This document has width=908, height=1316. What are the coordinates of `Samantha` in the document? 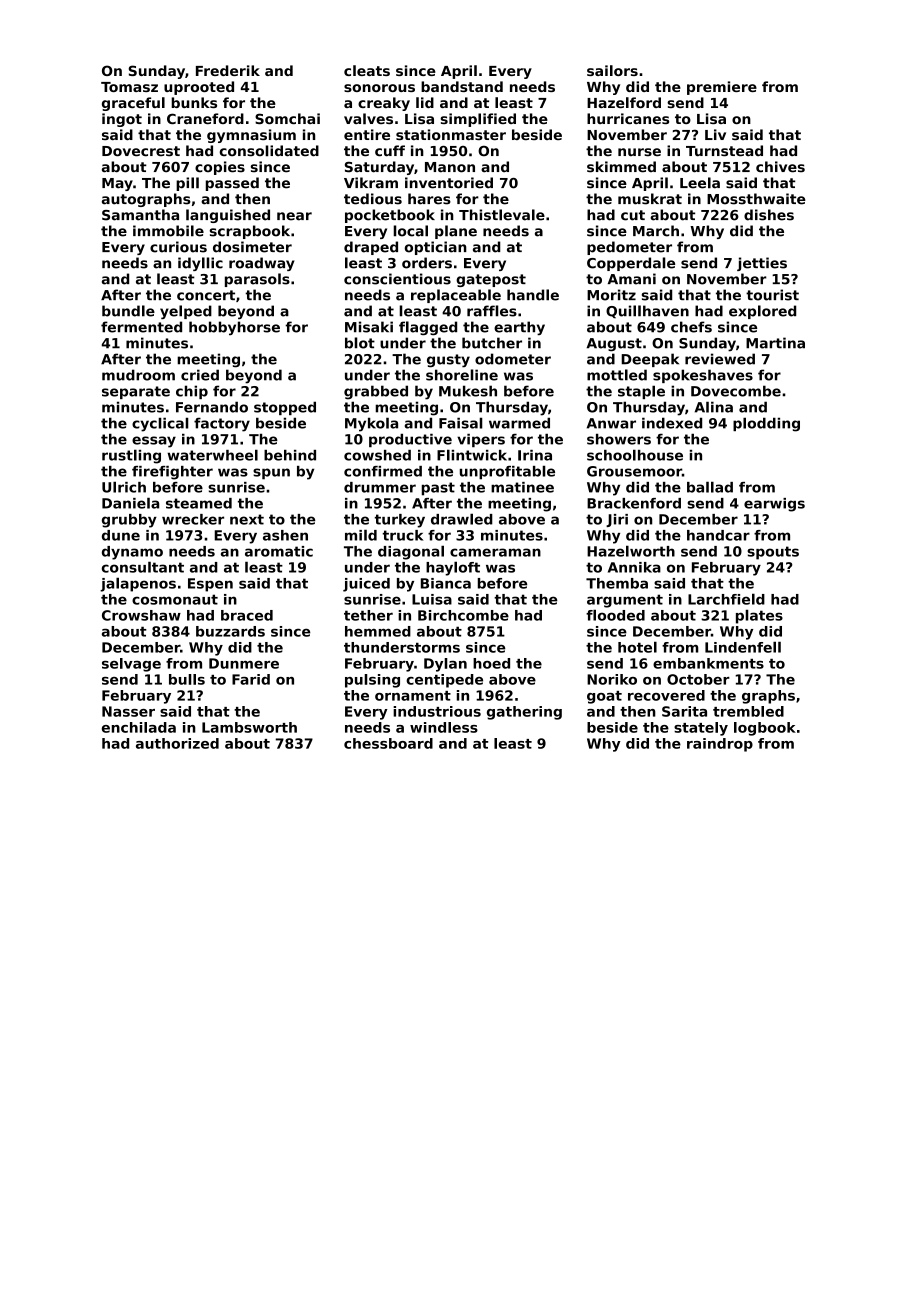 It's located at (140, 215).
